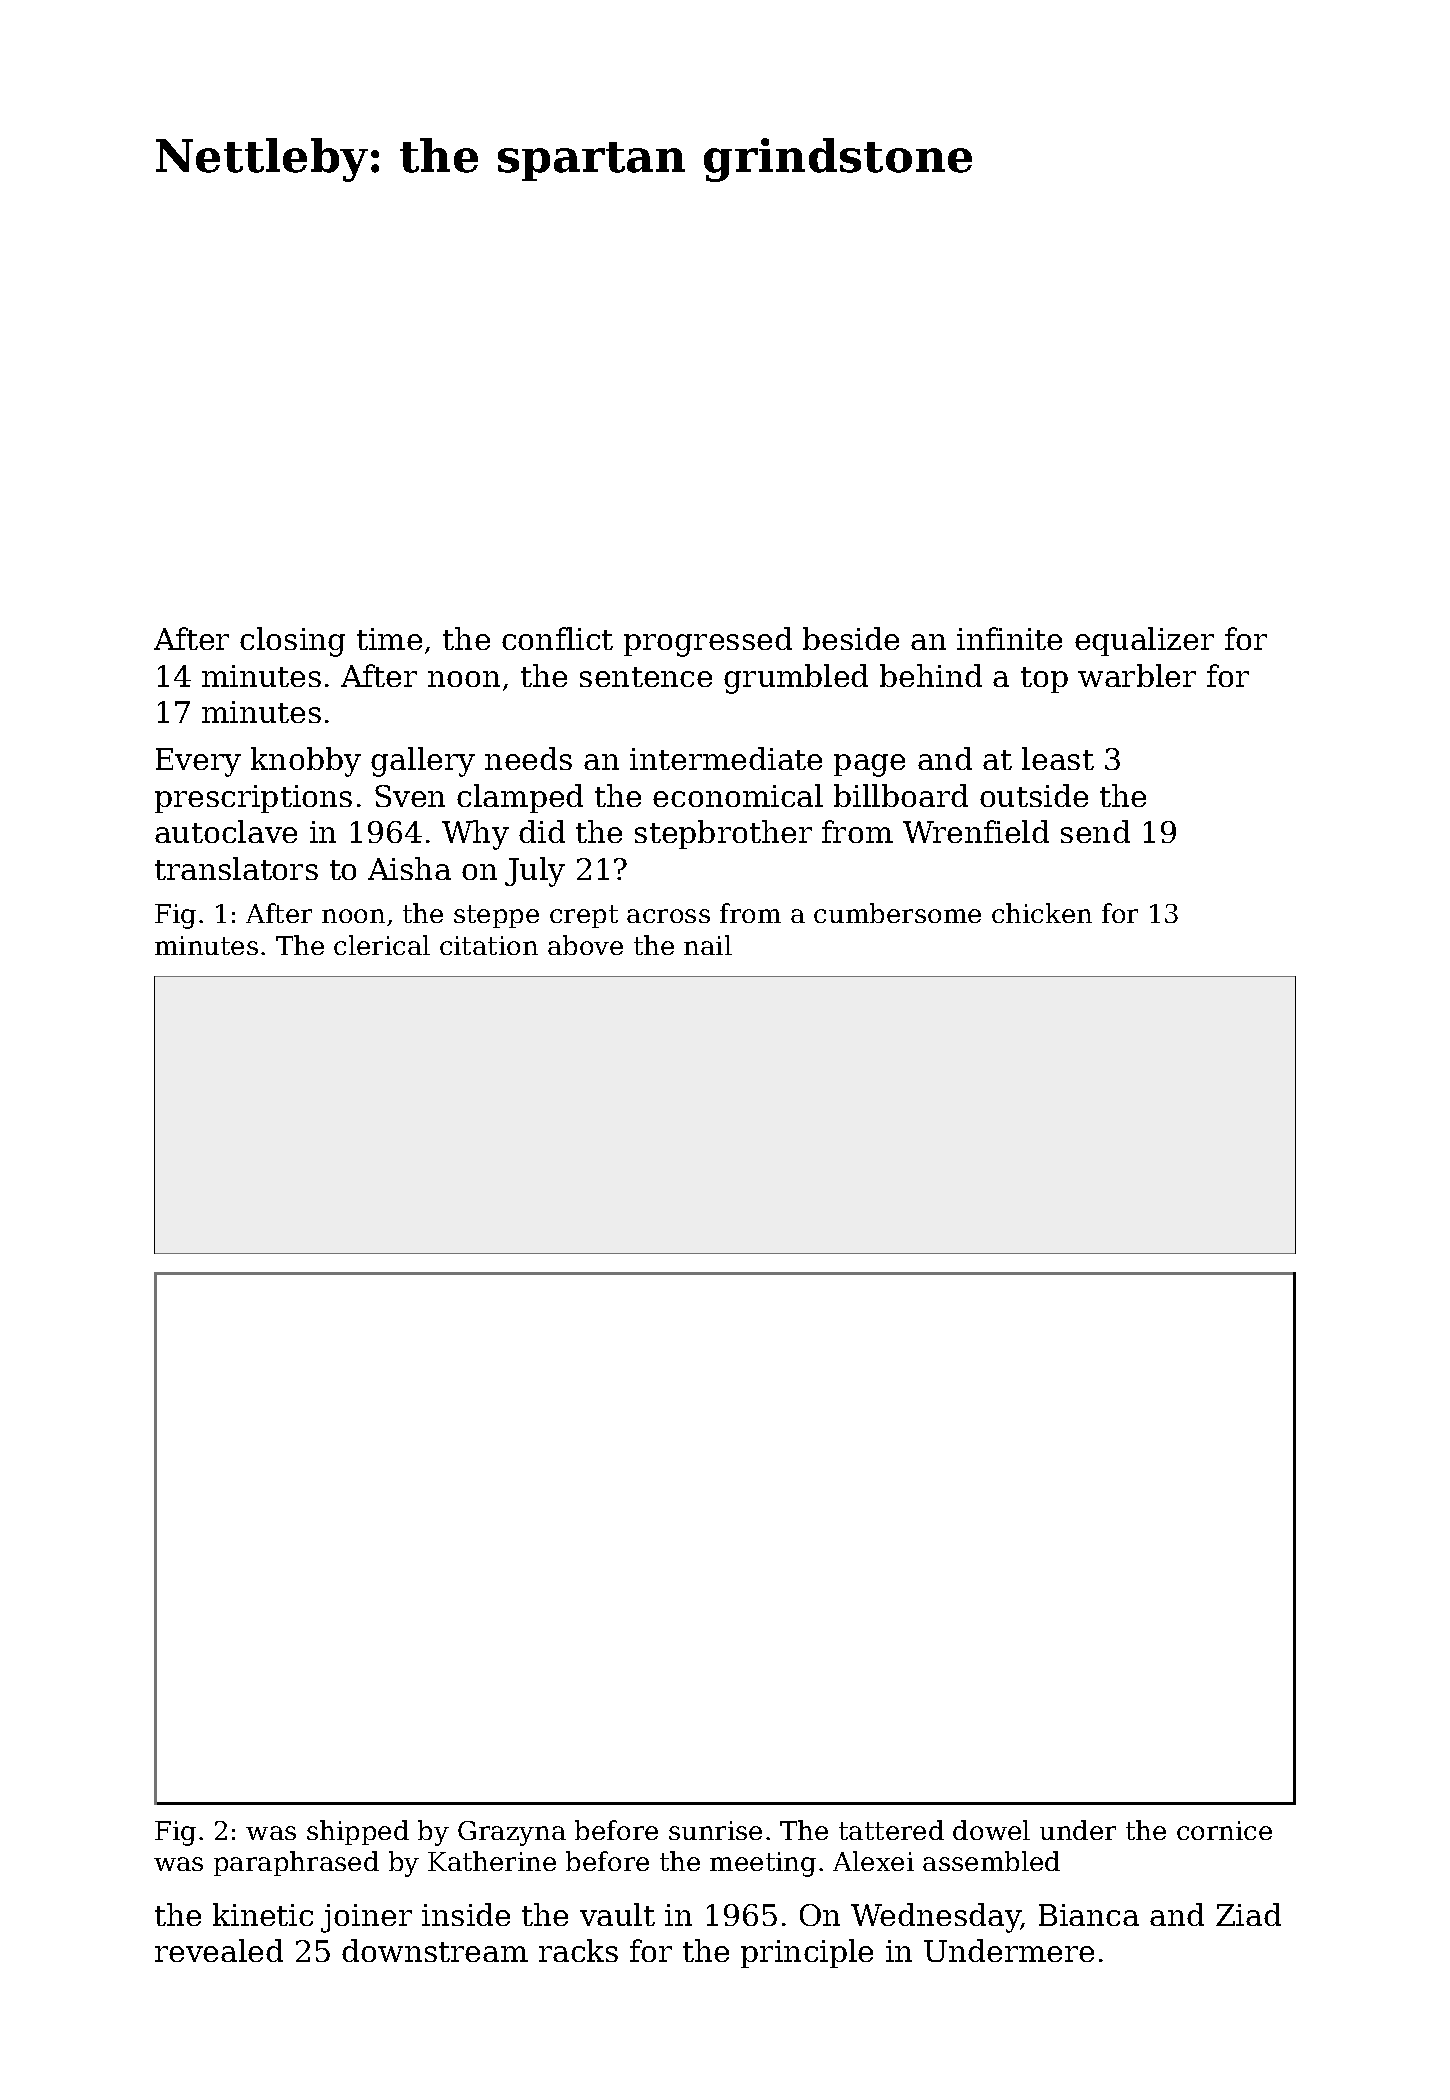 This image has width=1450, height=2100. What do you see at coordinates (796, 679) in the image?
I see `grumbled` at bounding box center [796, 679].
